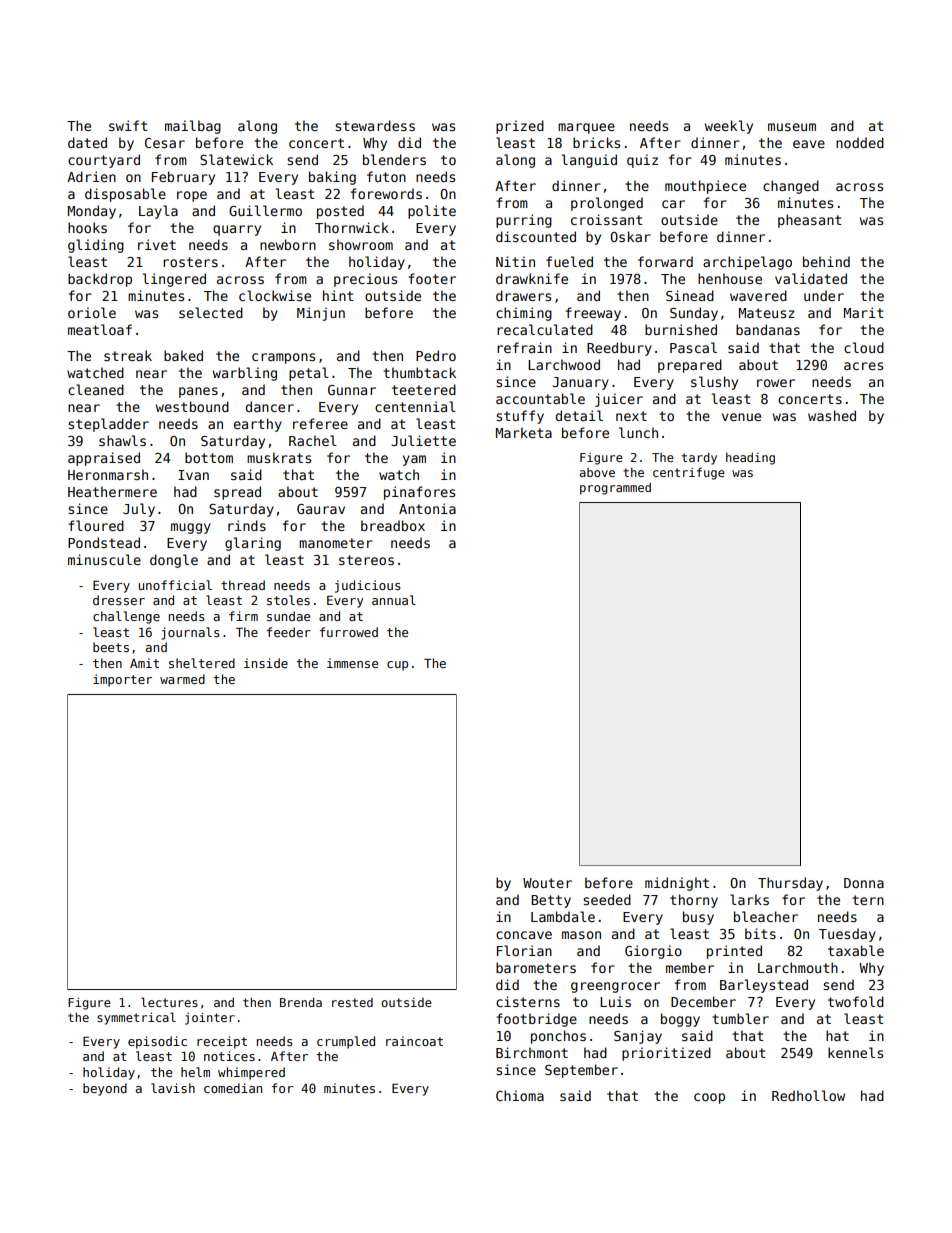 The image size is (952, 1233). Describe the element at coordinates (677, 884) in the screenshot. I see `midnight` at that location.
